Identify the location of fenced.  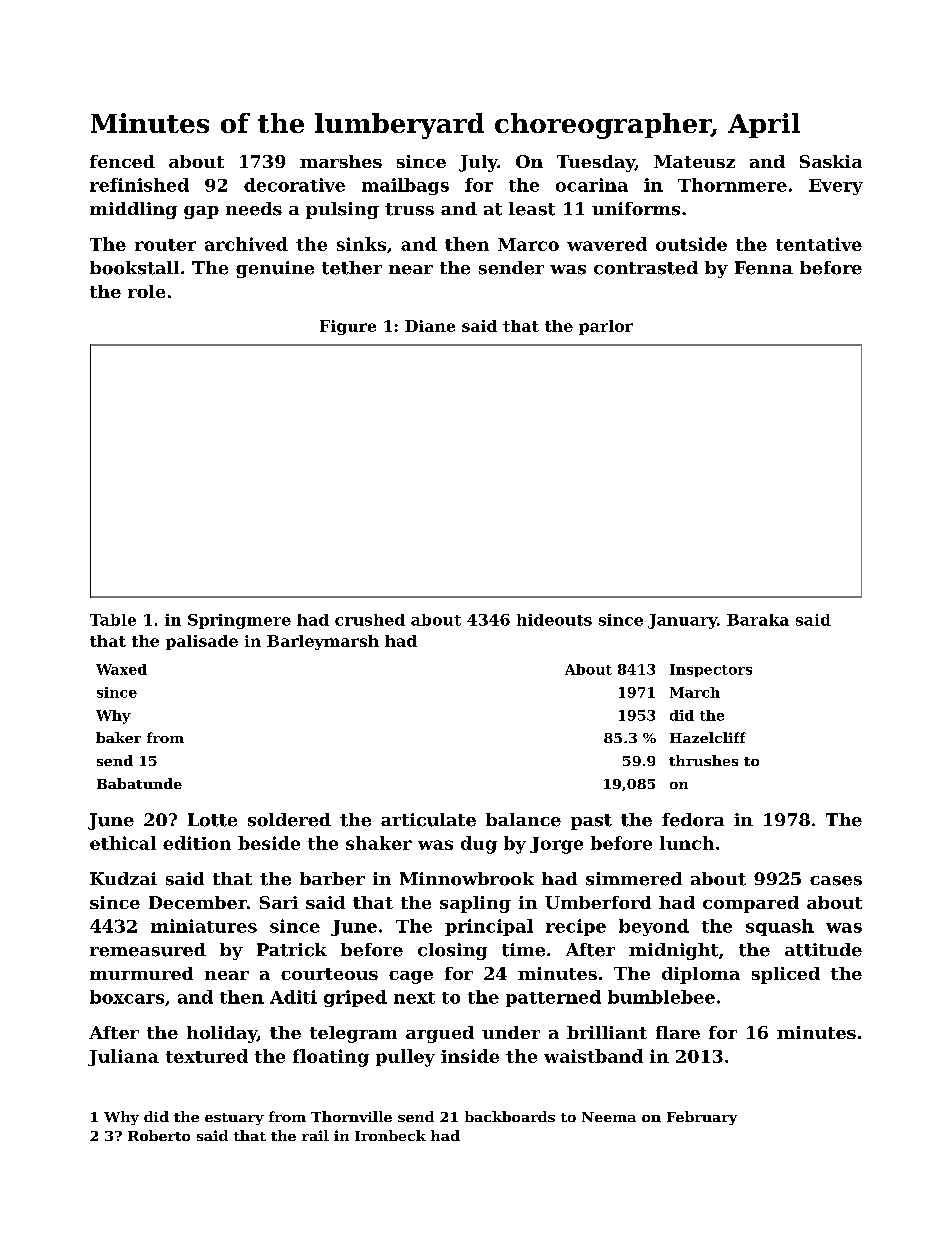
(122, 161).
